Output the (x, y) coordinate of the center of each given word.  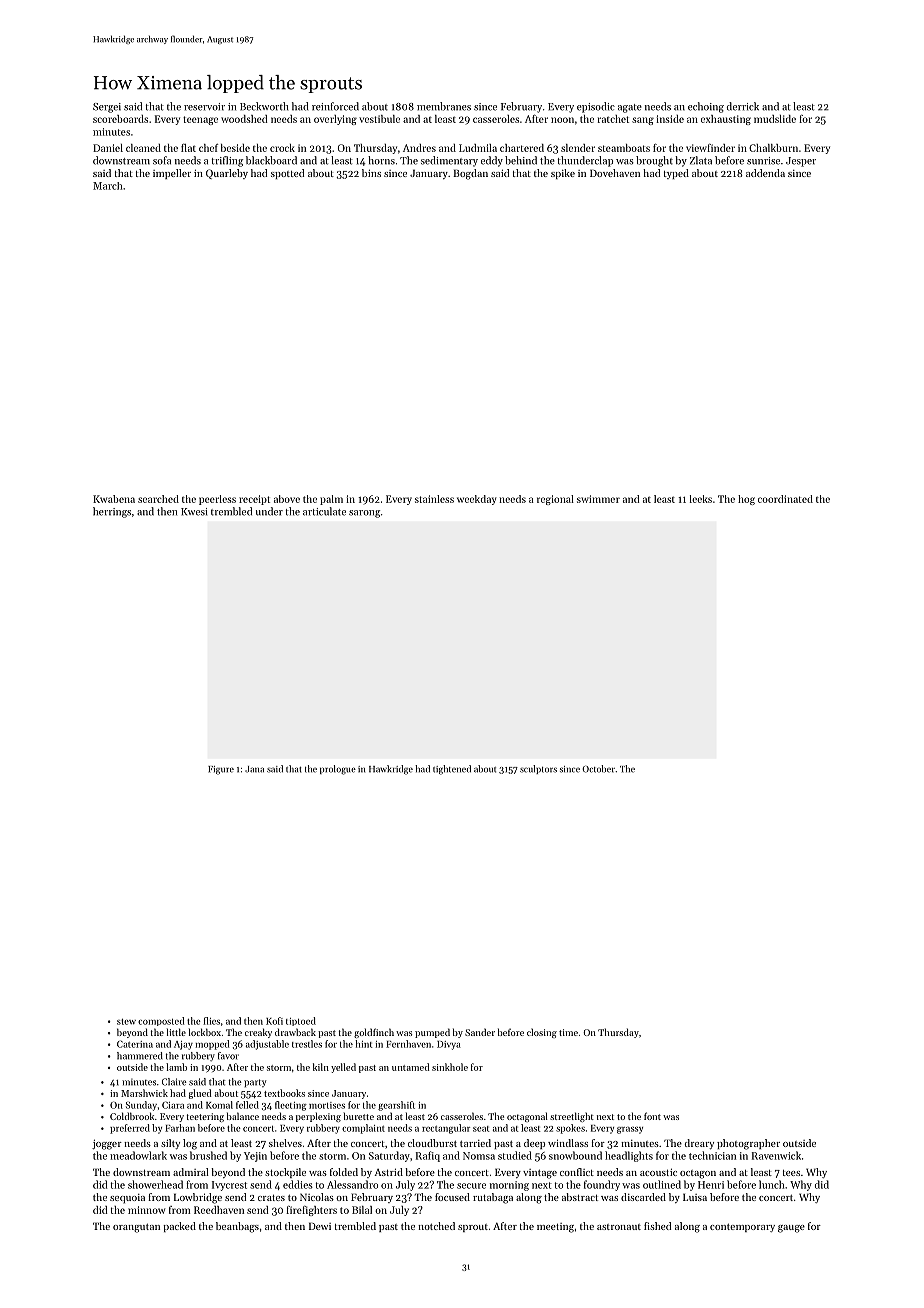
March (108, 186)
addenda (765, 173)
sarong (364, 514)
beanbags (237, 1227)
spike (563, 174)
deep (534, 1144)
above (287, 499)
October (598, 769)
